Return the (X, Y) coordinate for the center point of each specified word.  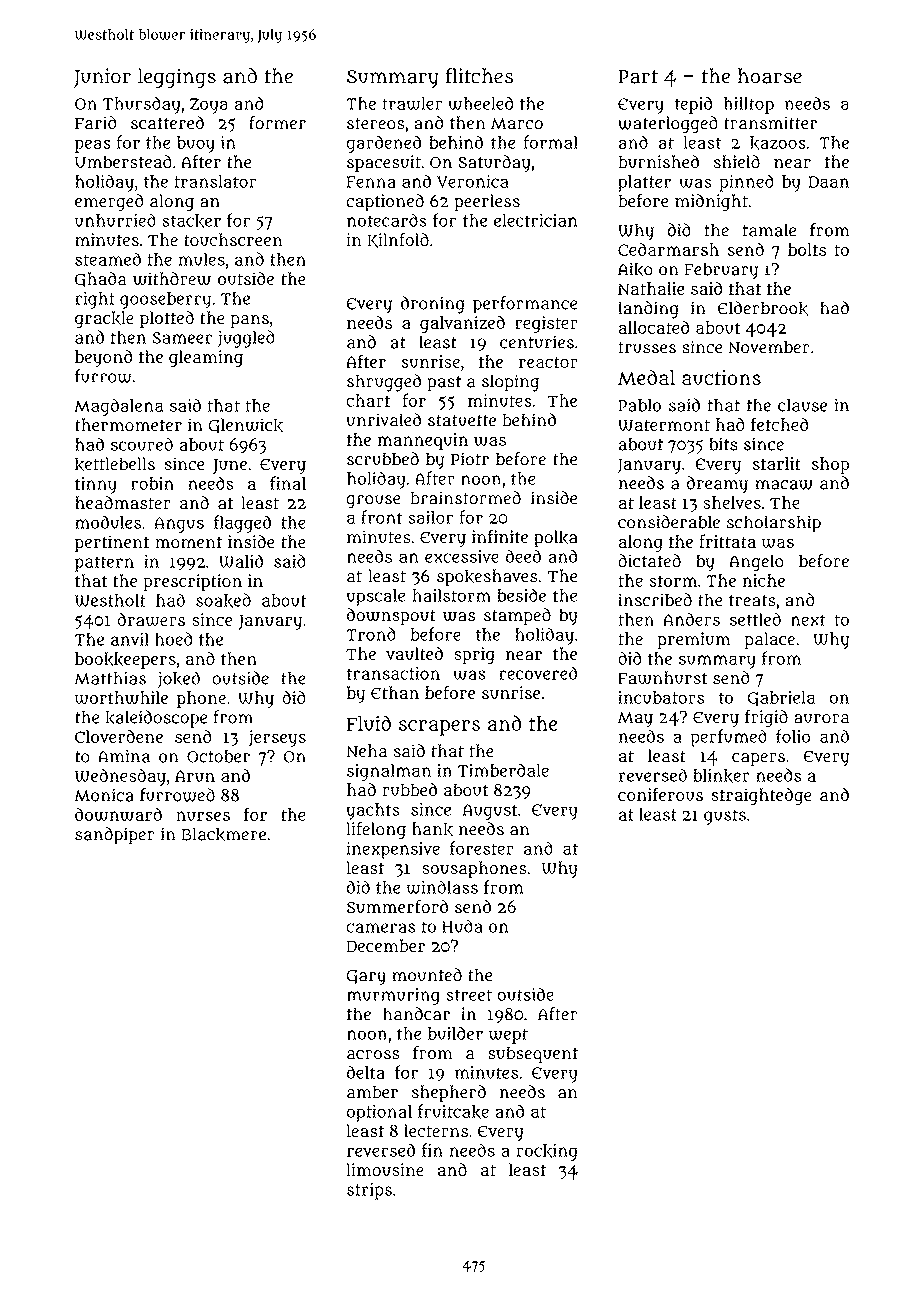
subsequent (533, 1055)
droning (433, 305)
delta (366, 1072)
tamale (769, 230)
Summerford (397, 906)
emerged (109, 203)
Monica (104, 795)
